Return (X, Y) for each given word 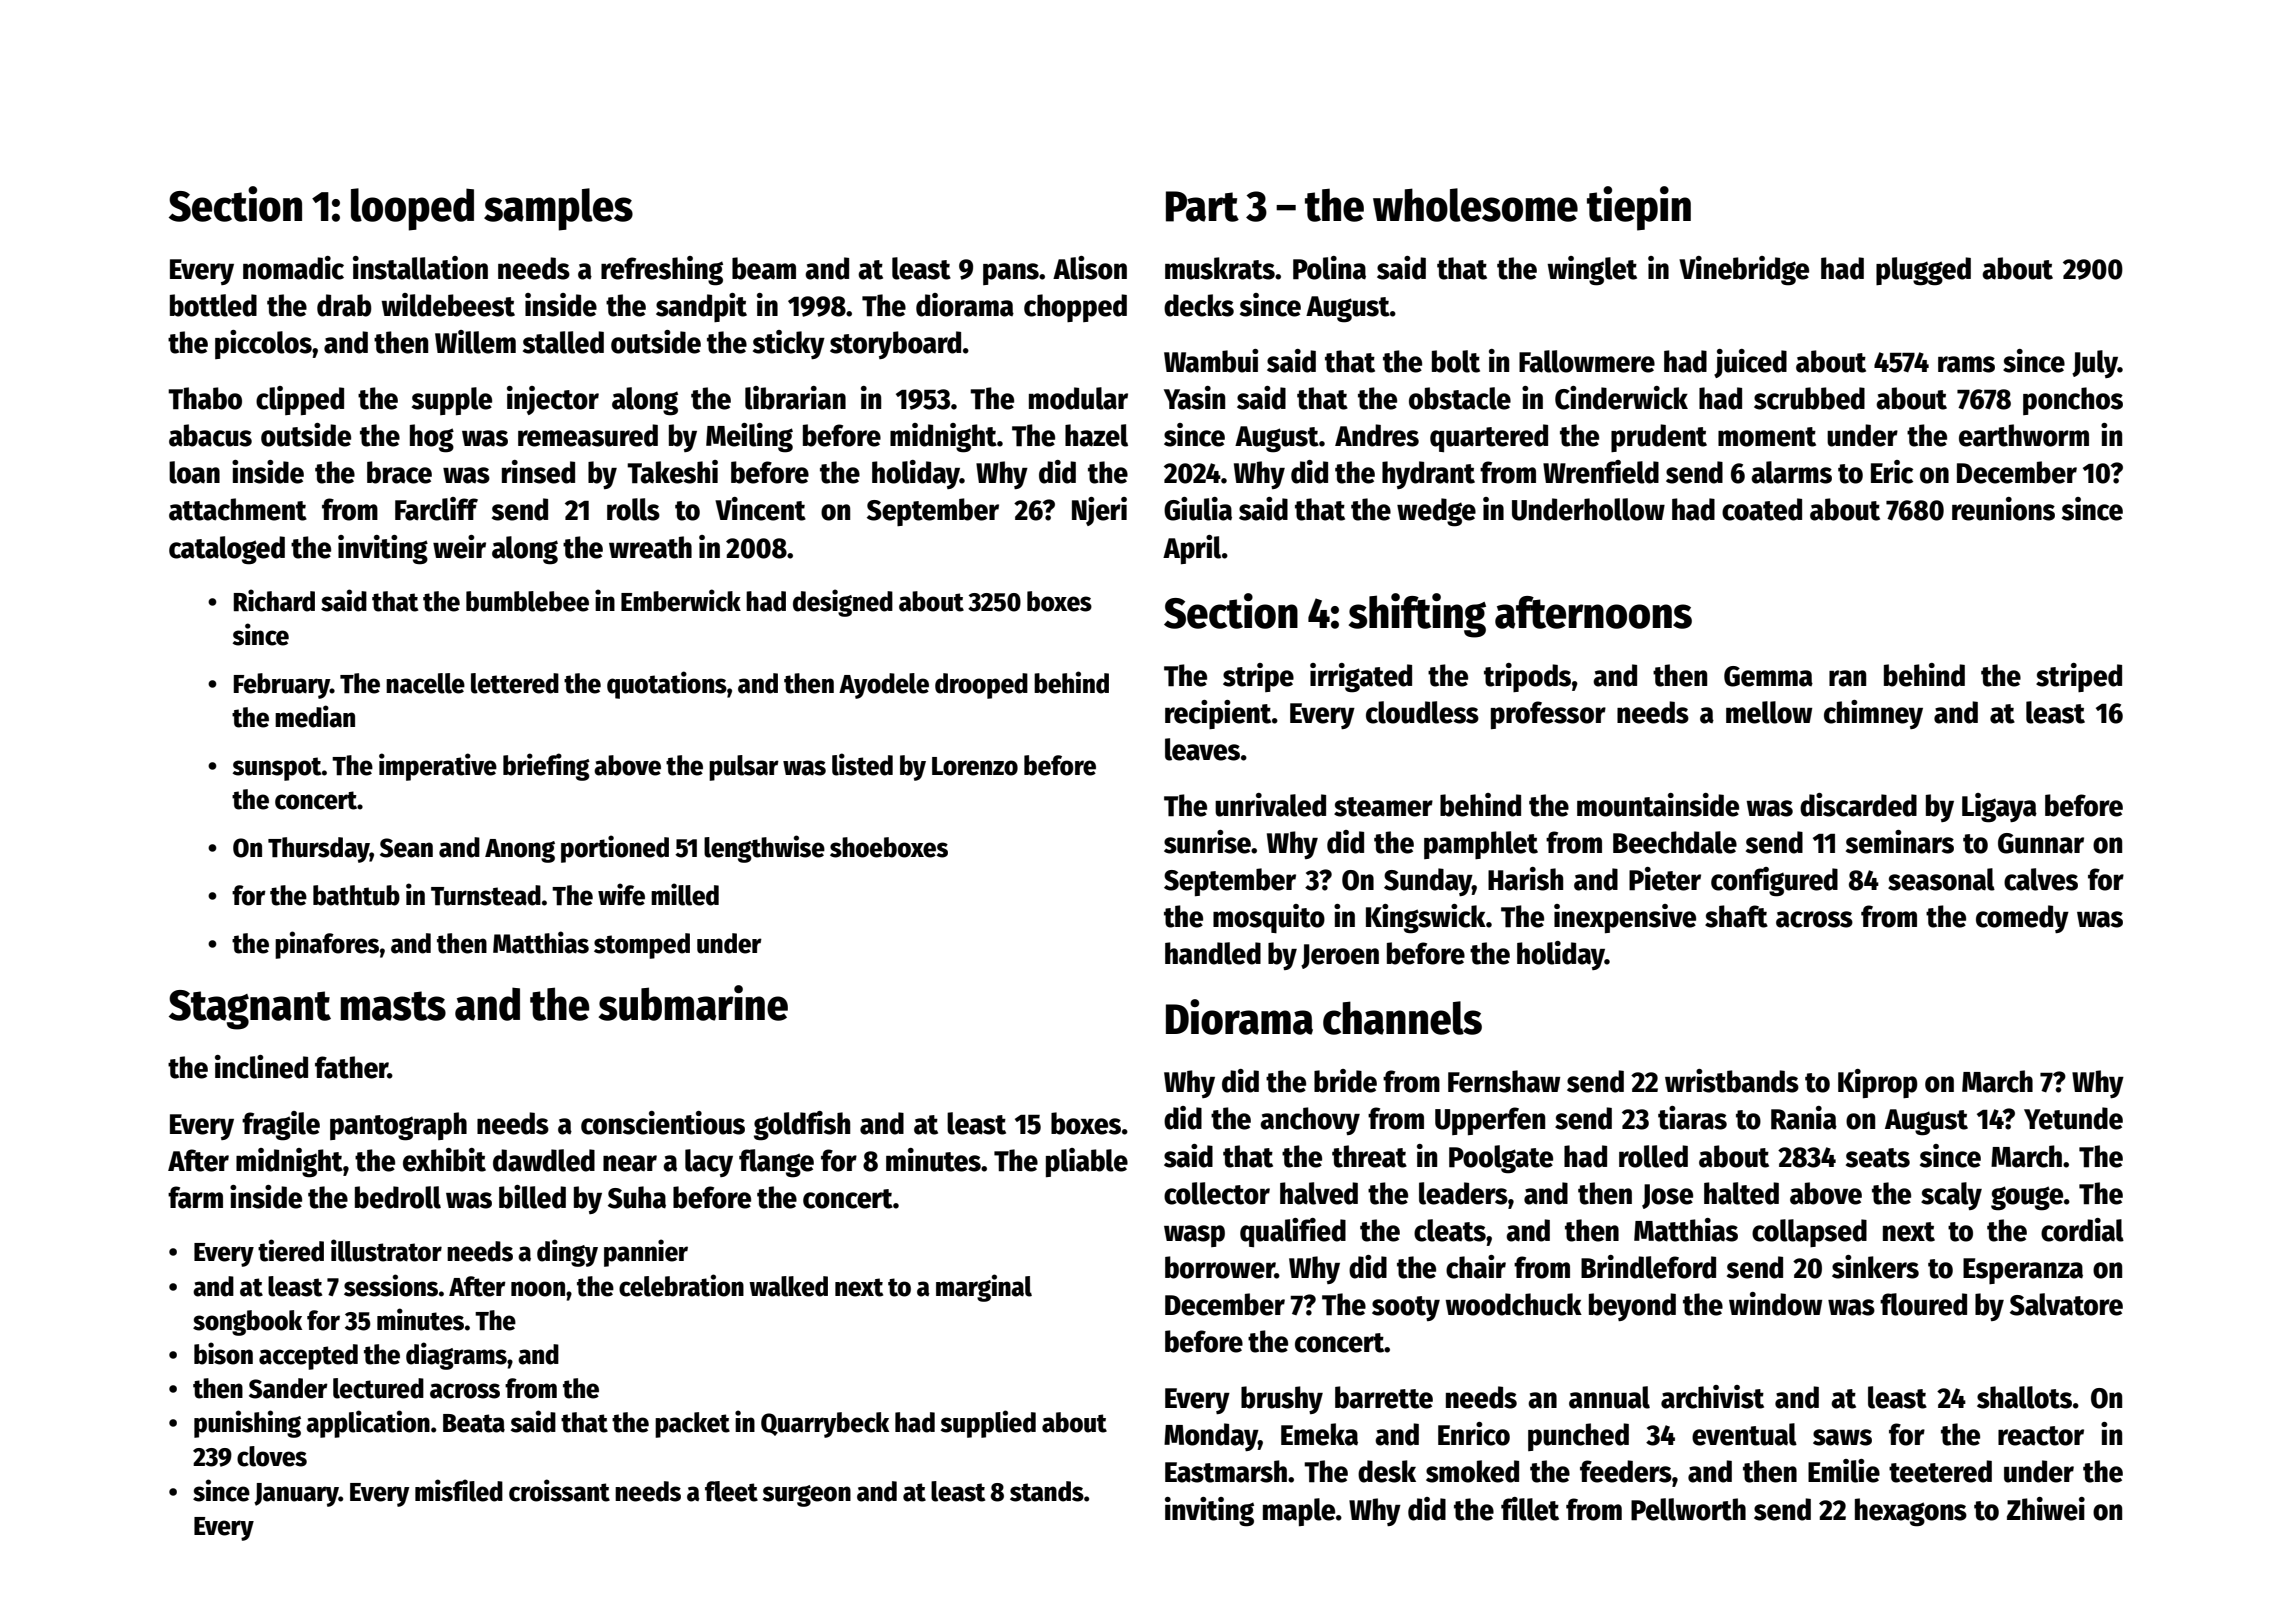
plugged (1923, 271)
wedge (1436, 512)
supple (452, 401)
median (315, 716)
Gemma (1768, 676)
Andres (1377, 435)
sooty (1406, 1308)
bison (223, 1353)
